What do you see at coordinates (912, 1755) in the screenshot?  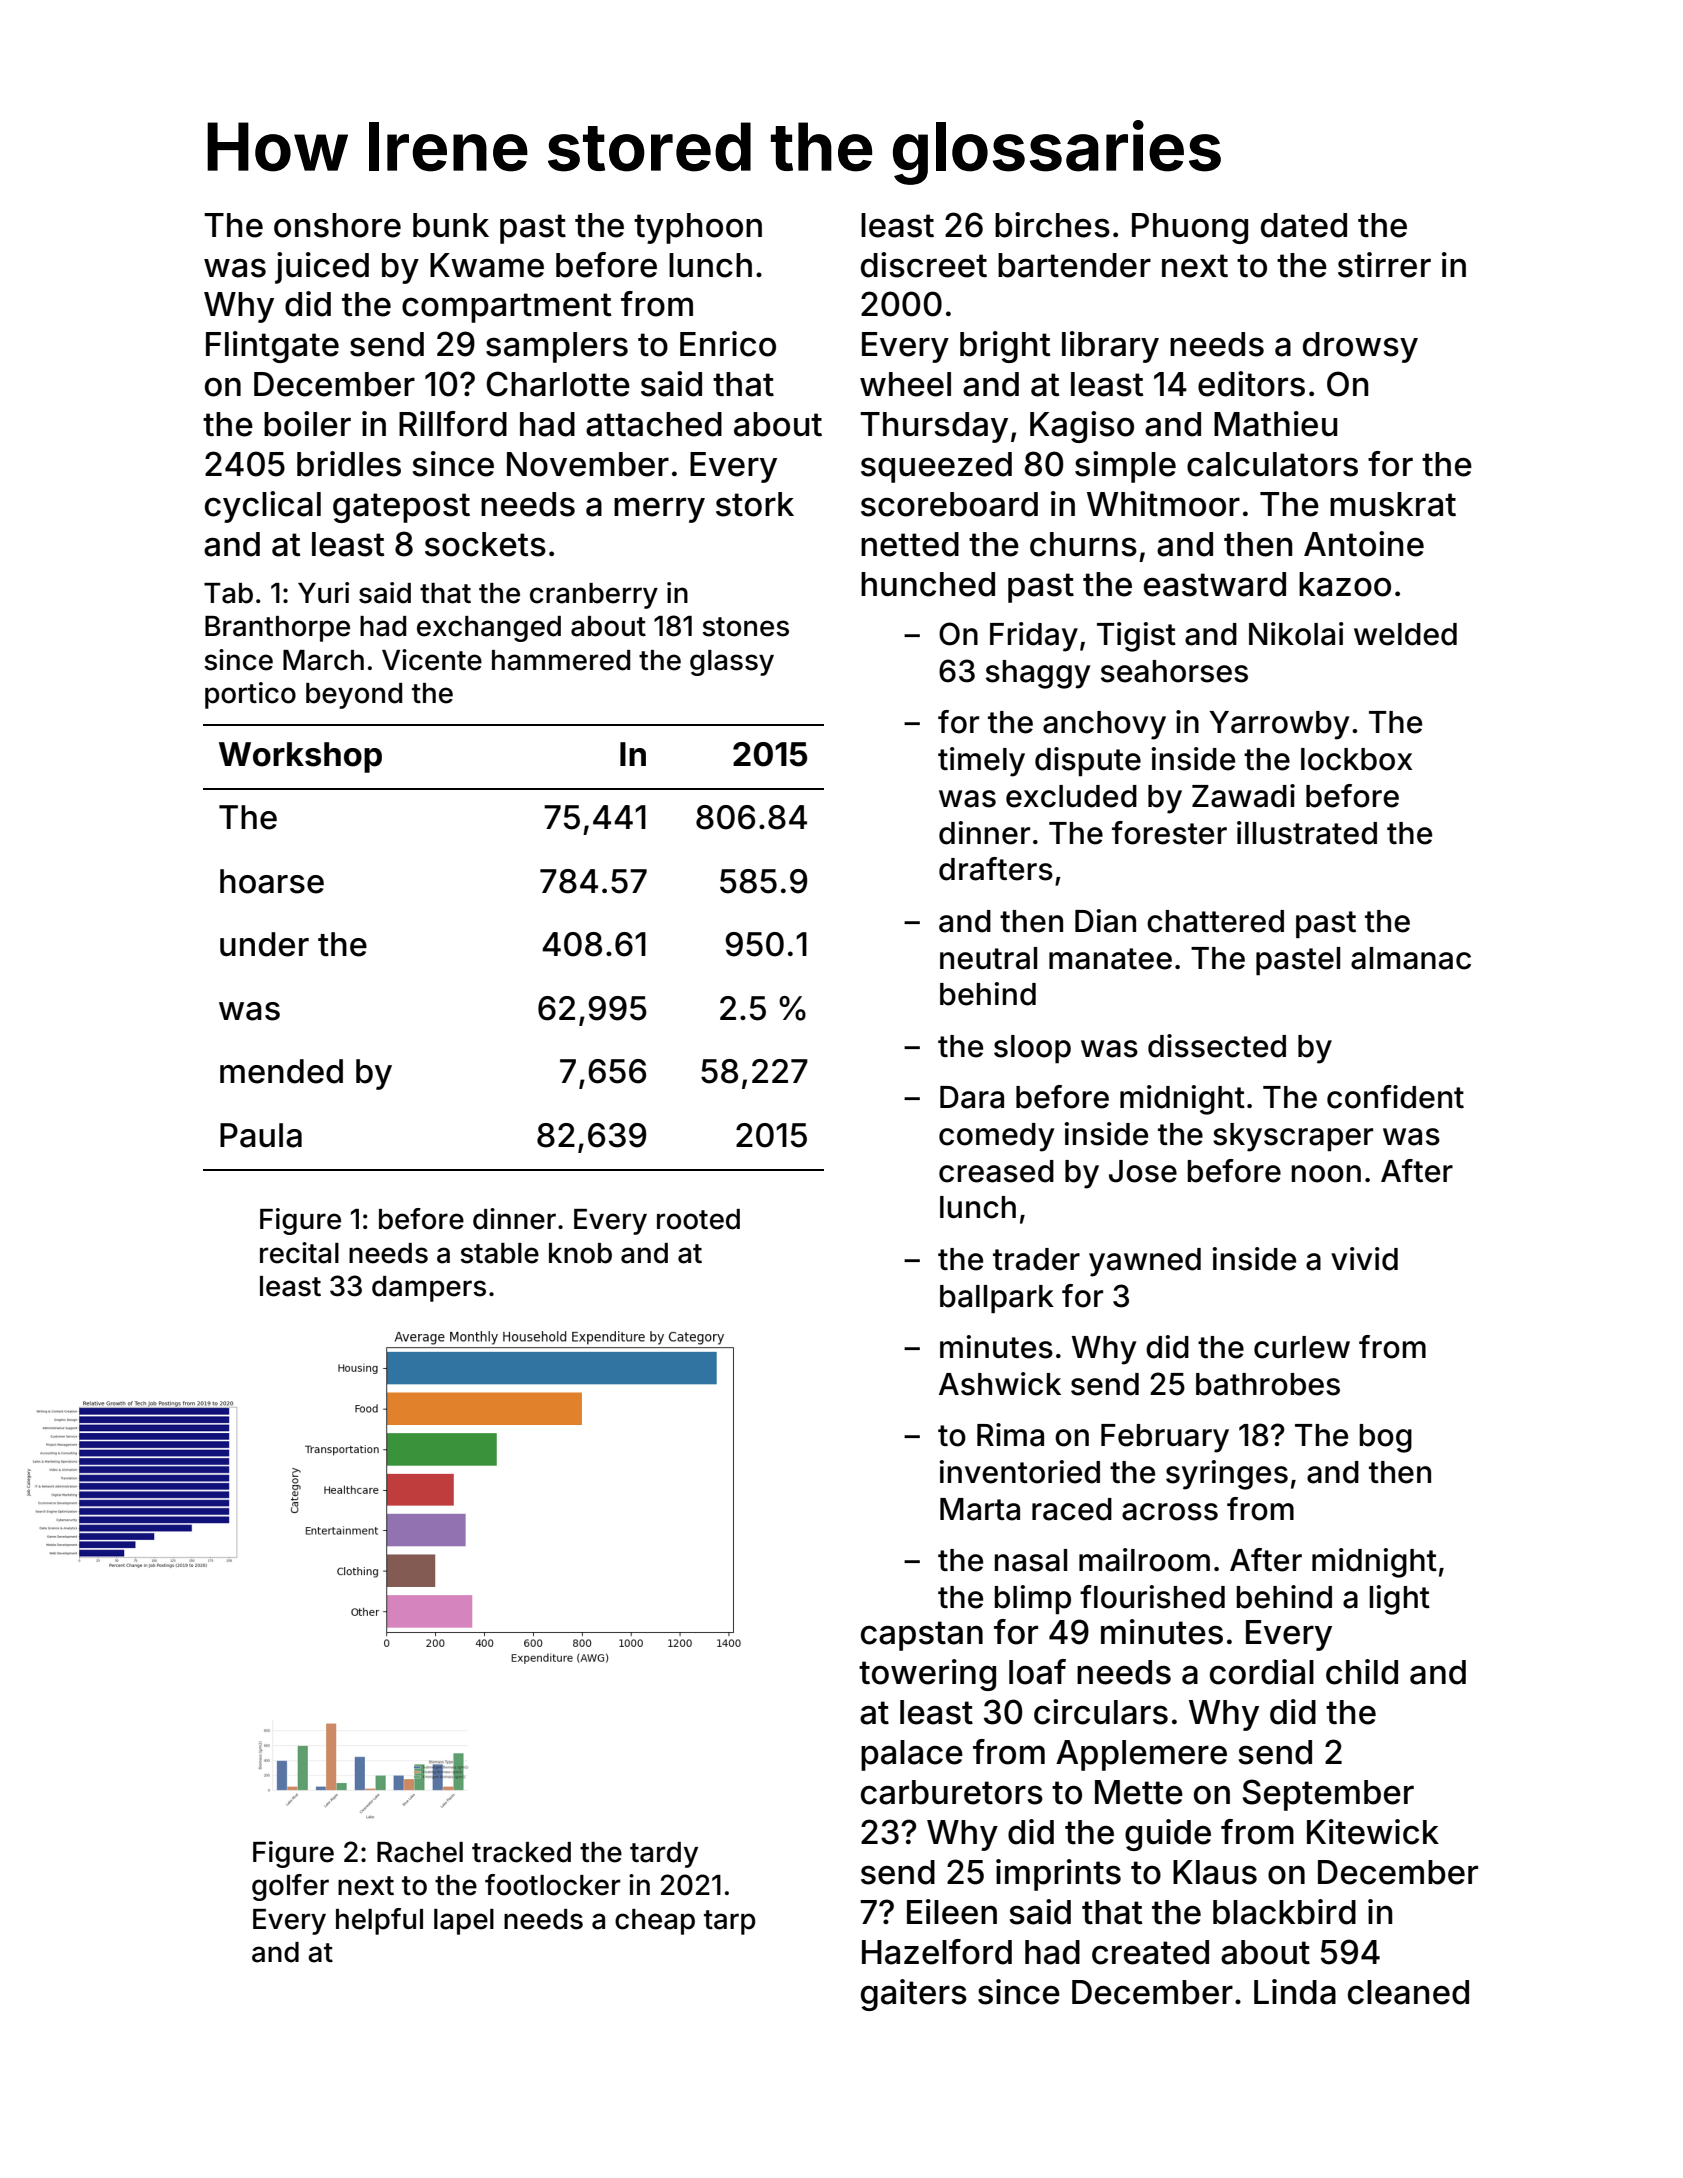 I see `palace` at bounding box center [912, 1755].
